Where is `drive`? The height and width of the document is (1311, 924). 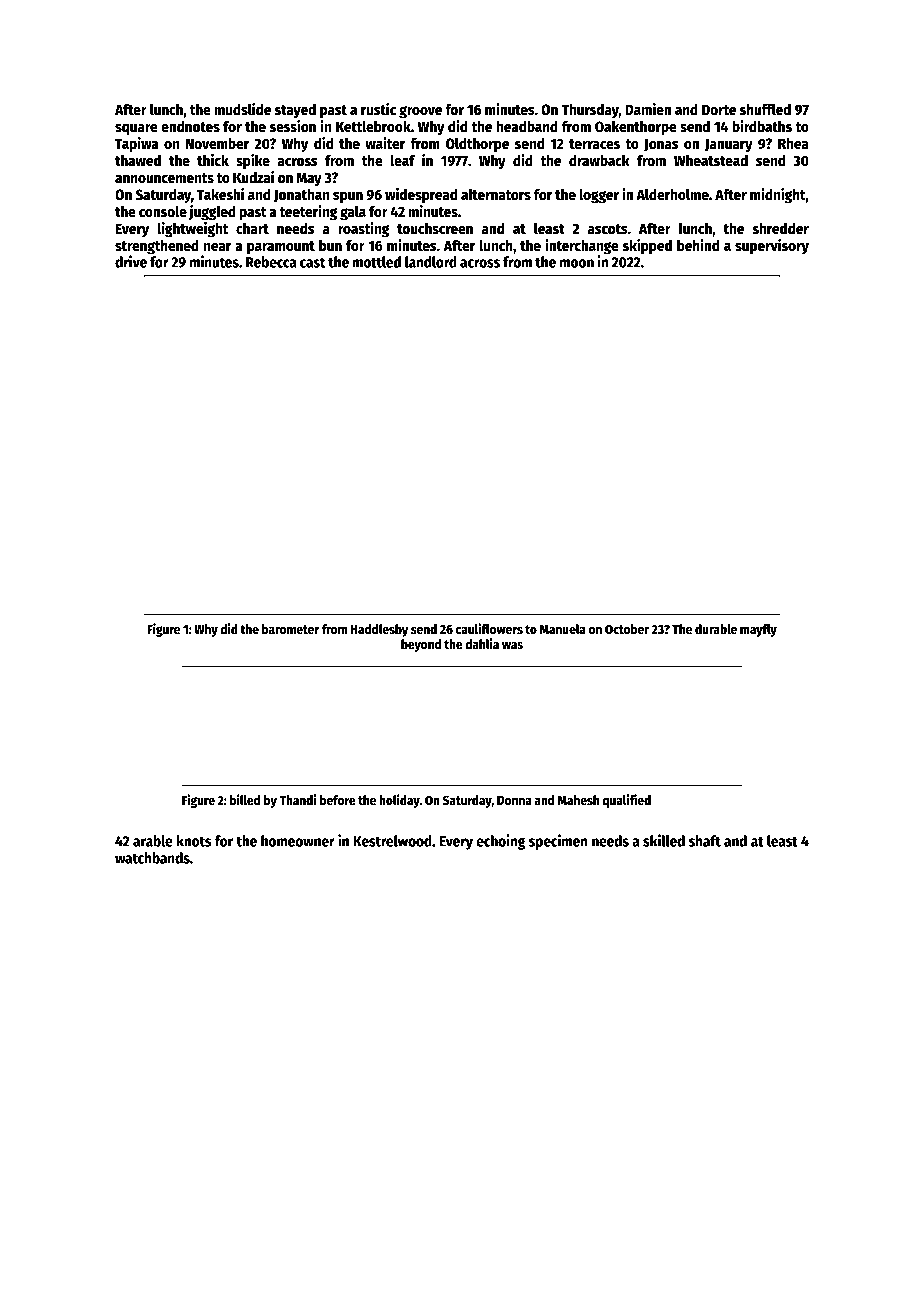
drive is located at coordinates (131, 261).
